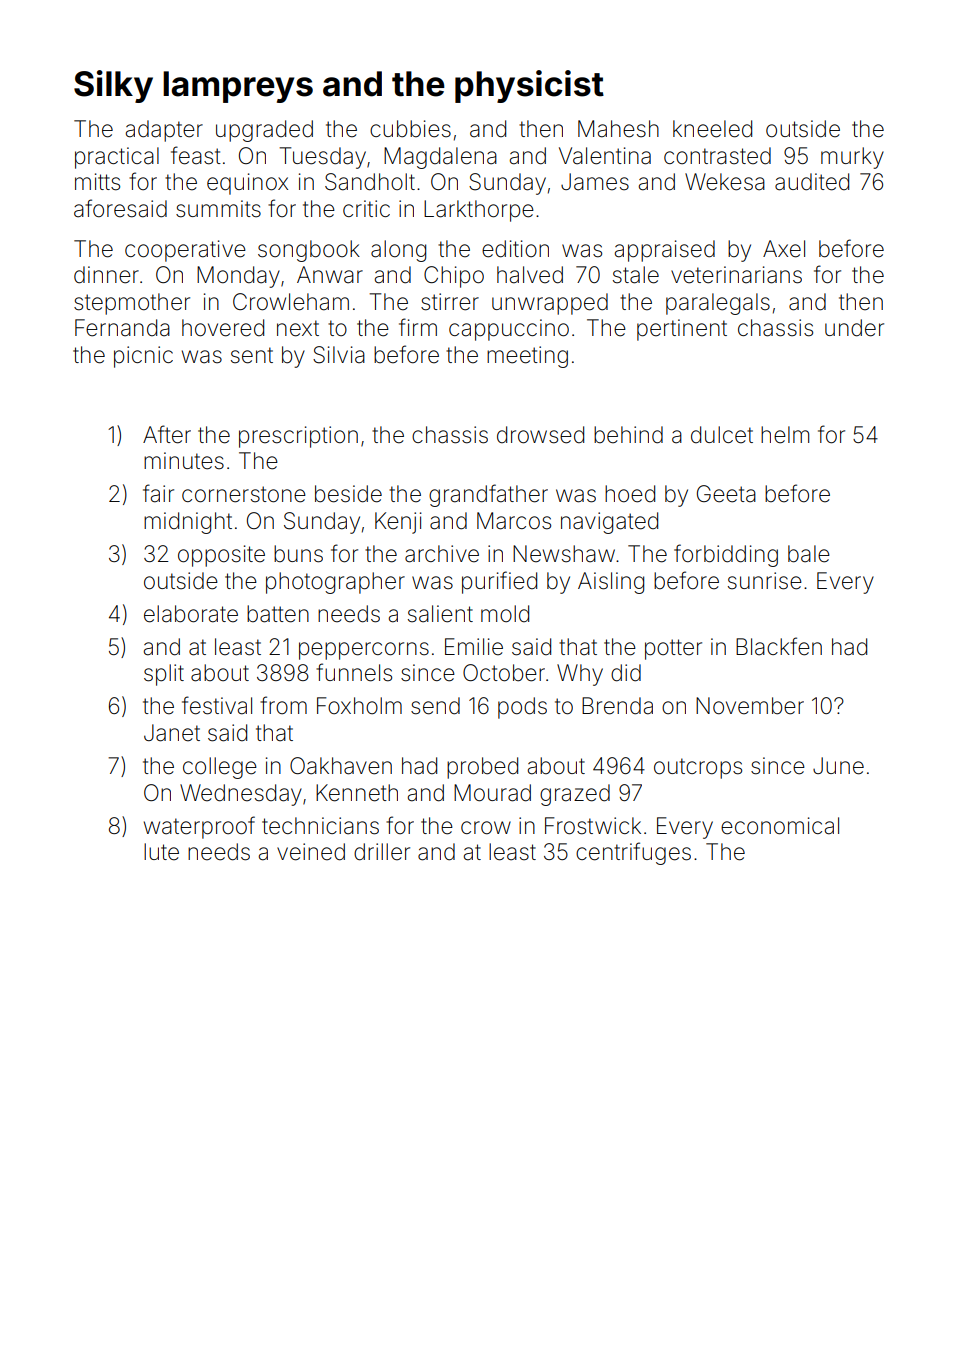  Describe the element at coordinates (188, 523) in the document. I see `midnight` at that location.
